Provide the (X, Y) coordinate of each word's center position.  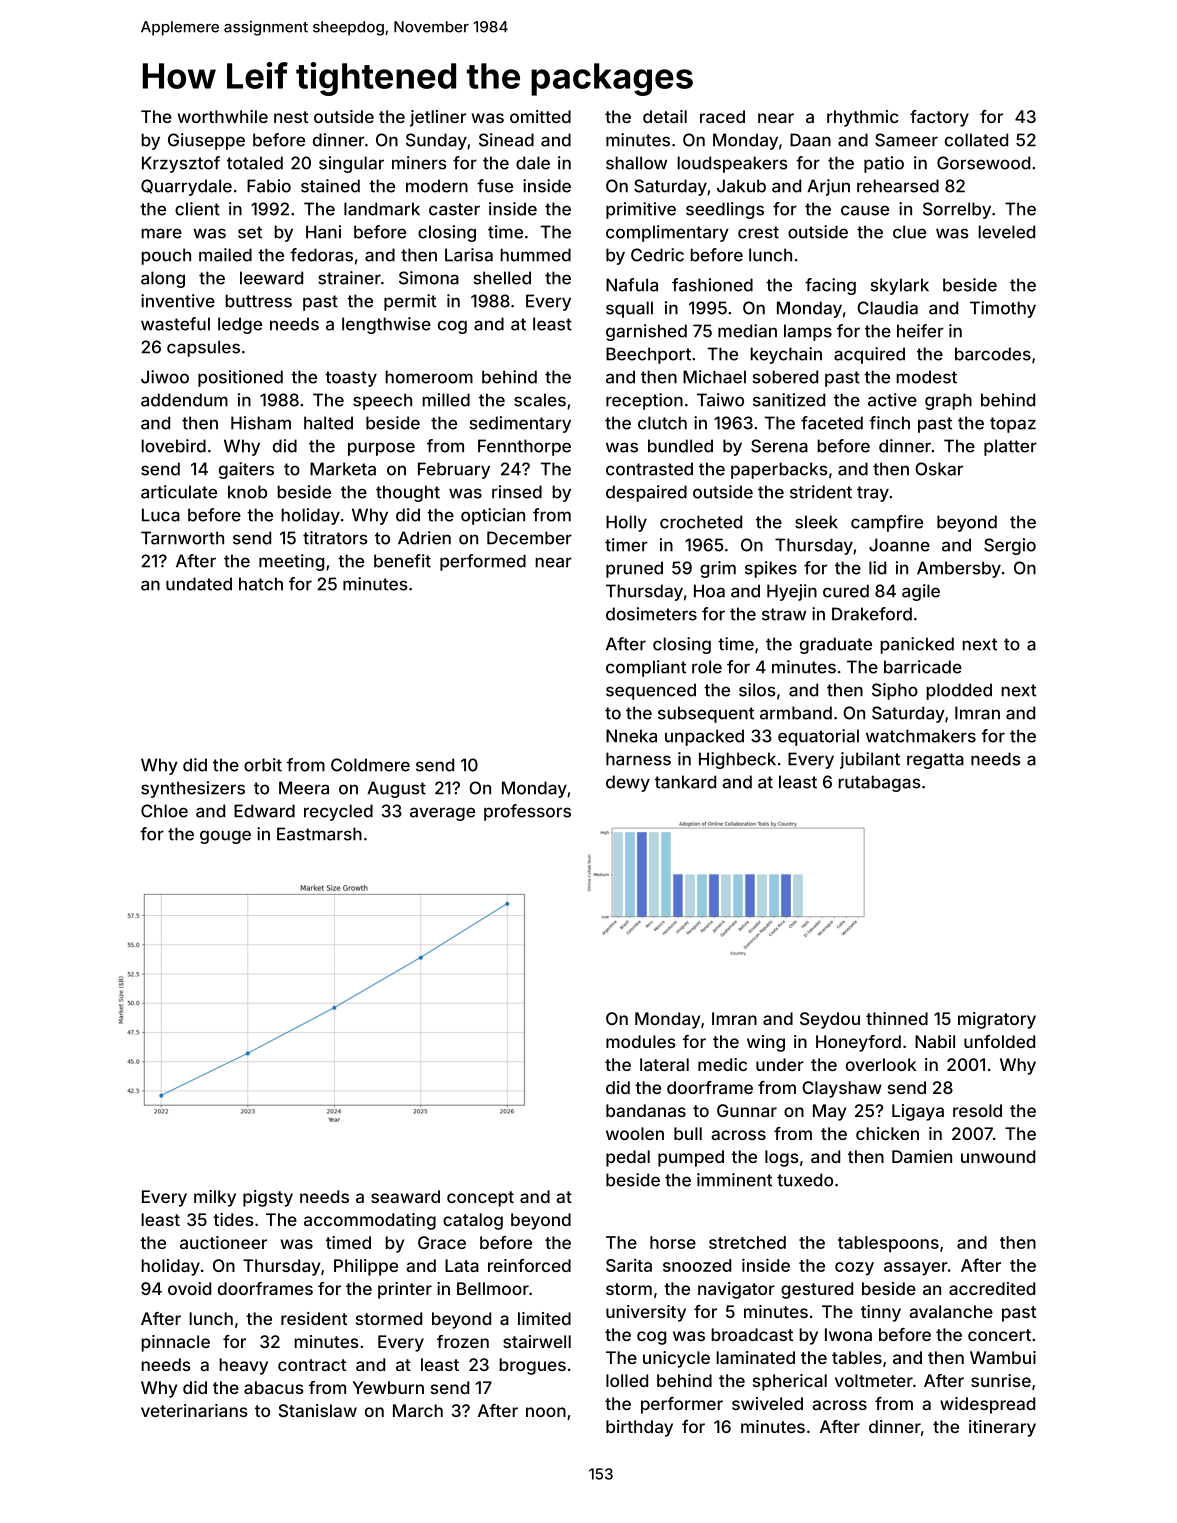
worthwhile (223, 116)
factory (939, 118)
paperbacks (779, 470)
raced (722, 116)
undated (199, 584)
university (646, 1313)
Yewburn (388, 1387)
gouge (225, 837)
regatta (935, 761)
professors (527, 812)
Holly (626, 523)
